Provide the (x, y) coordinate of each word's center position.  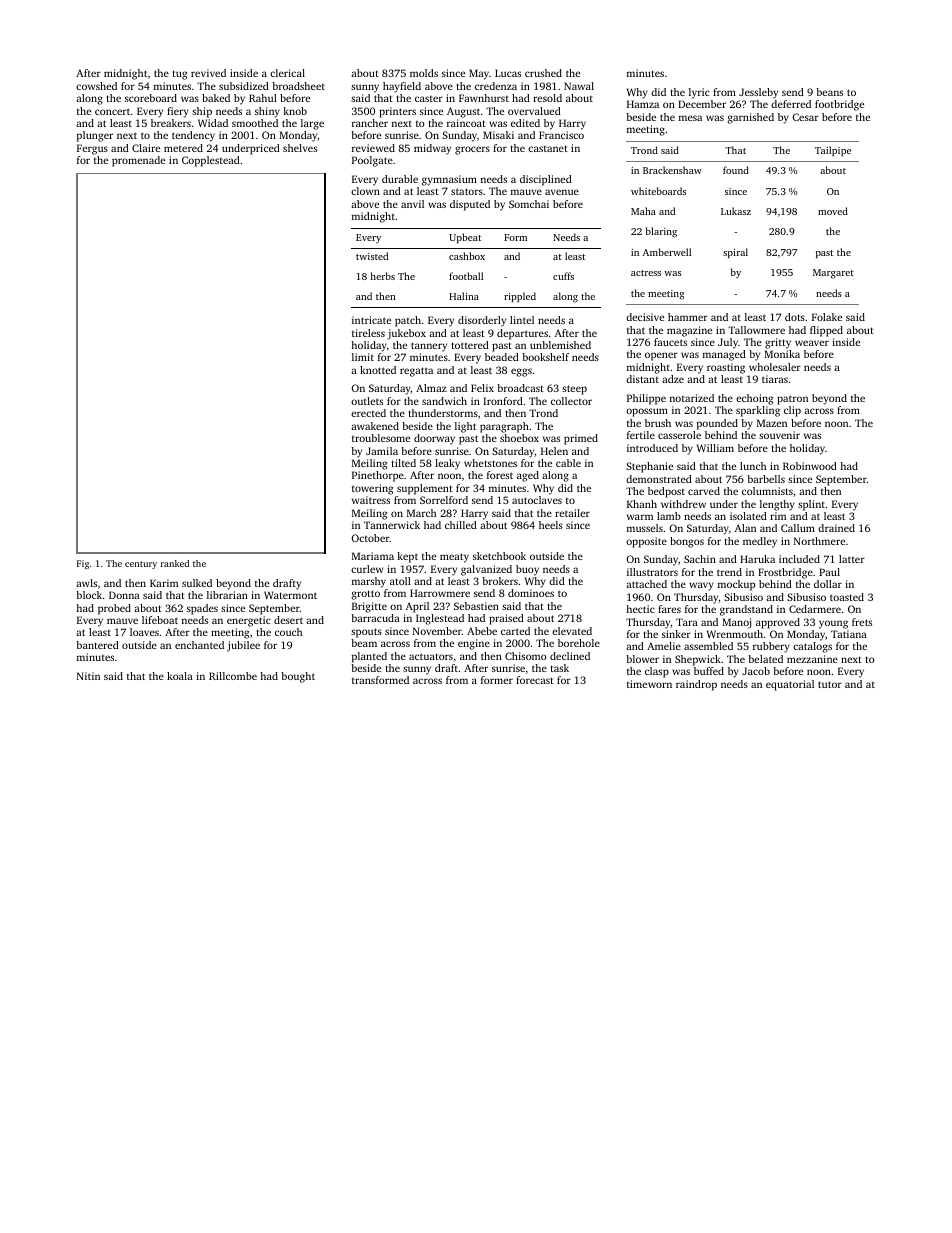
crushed (543, 73)
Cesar (805, 117)
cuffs (563, 276)
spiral (735, 253)
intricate (371, 320)
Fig (83, 564)
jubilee (243, 646)
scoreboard (151, 98)
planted (369, 657)
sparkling (758, 411)
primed (581, 439)
